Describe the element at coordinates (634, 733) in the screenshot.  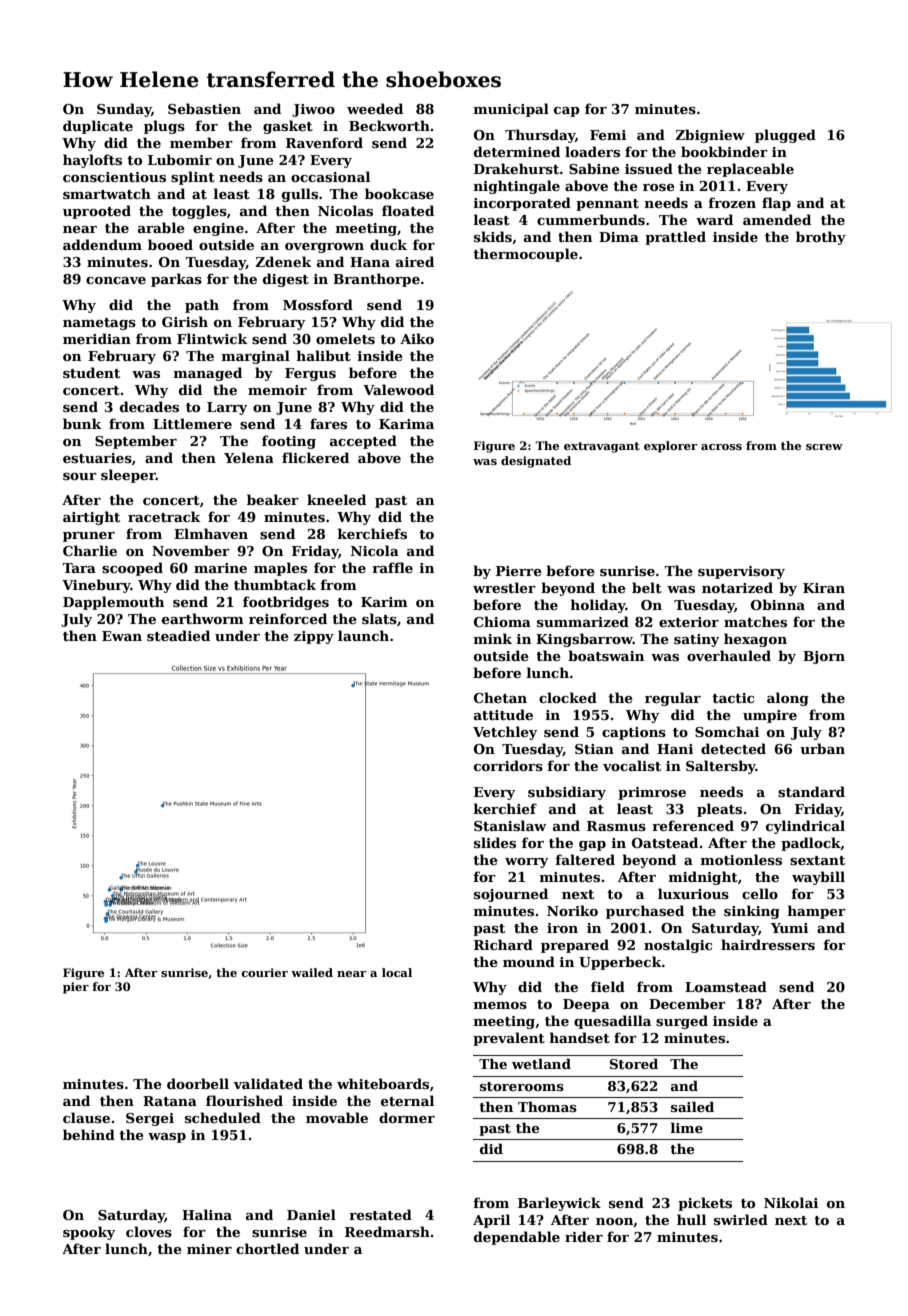
I see `captions` at that location.
